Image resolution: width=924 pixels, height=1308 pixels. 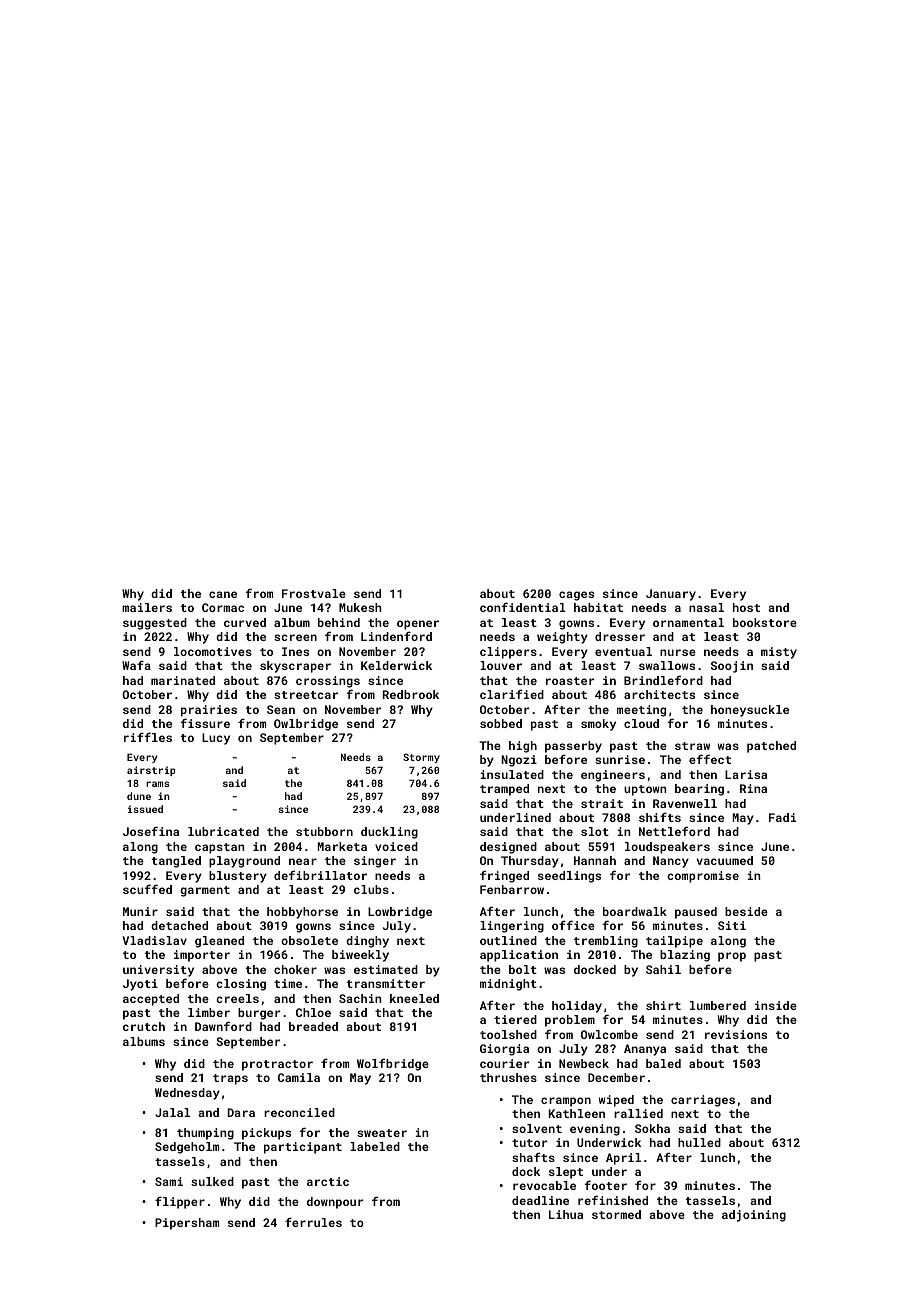 What do you see at coordinates (504, 1050) in the document?
I see `Giorgia` at bounding box center [504, 1050].
